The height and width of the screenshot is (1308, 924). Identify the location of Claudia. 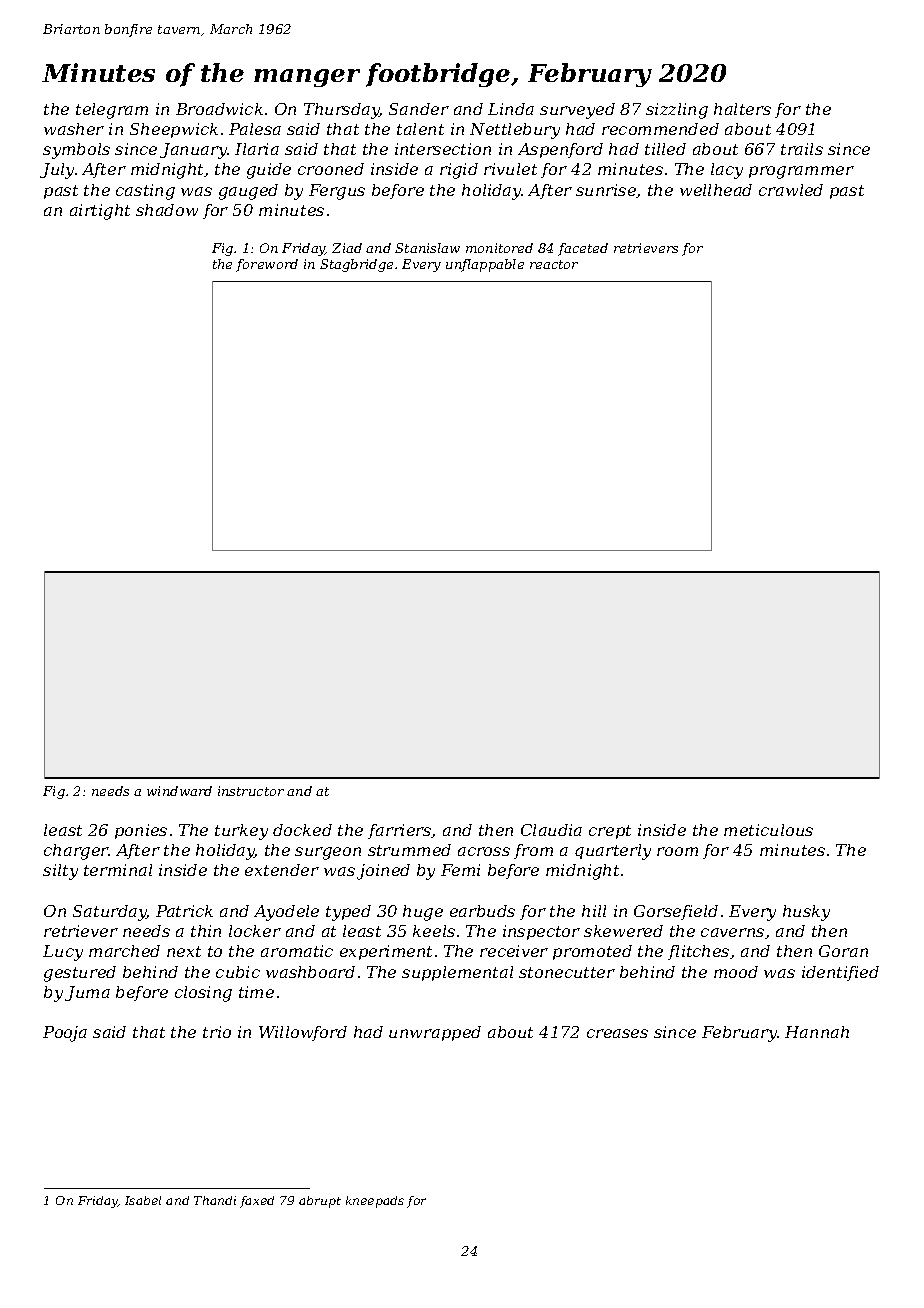
(551, 830).
